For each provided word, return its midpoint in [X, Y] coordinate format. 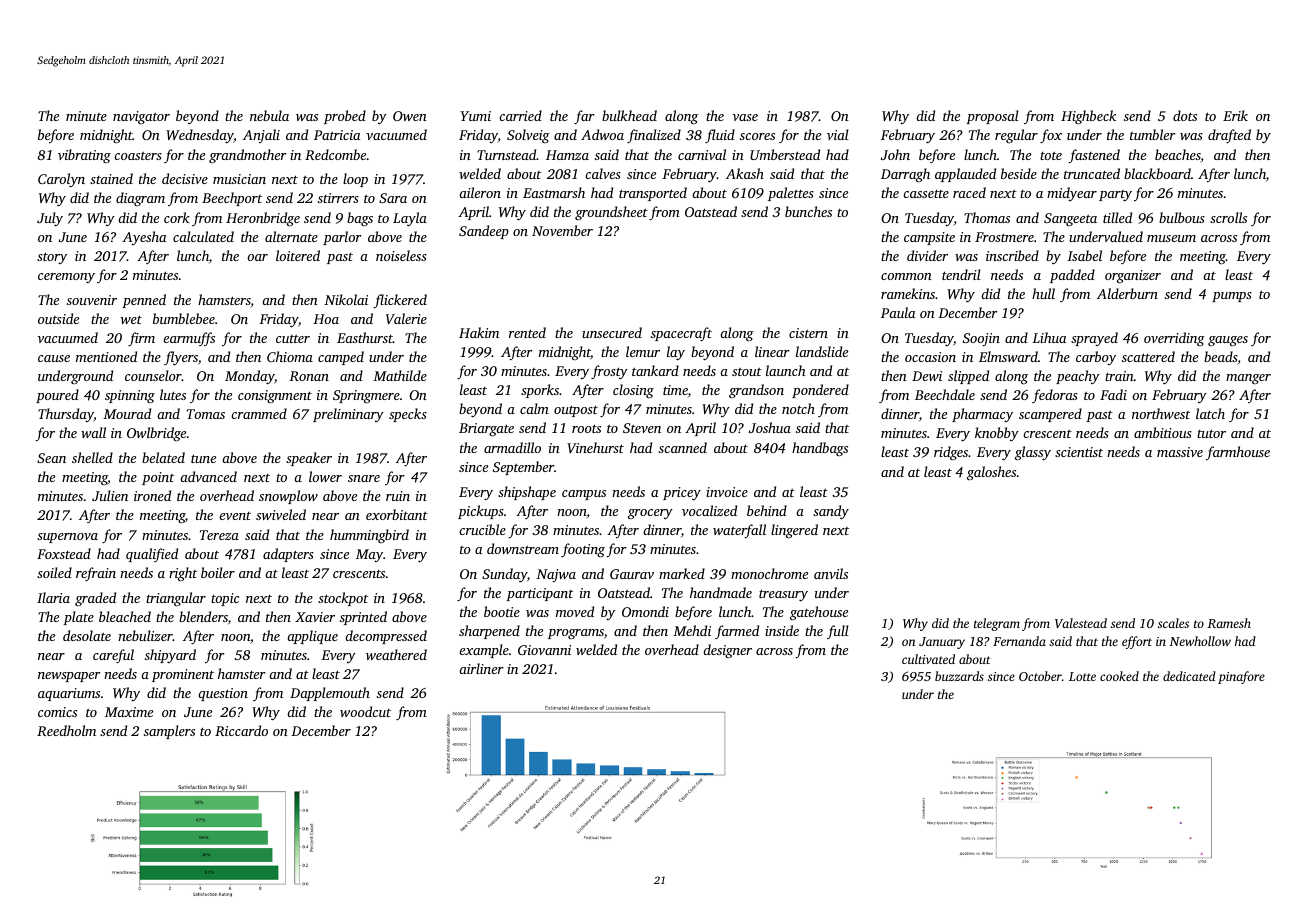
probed [345, 117]
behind [767, 510]
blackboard [1157, 173]
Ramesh [1229, 623]
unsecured [612, 332]
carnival [702, 154]
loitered [298, 255]
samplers [169, 732]
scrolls [1228, 217]
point [158, 478]
